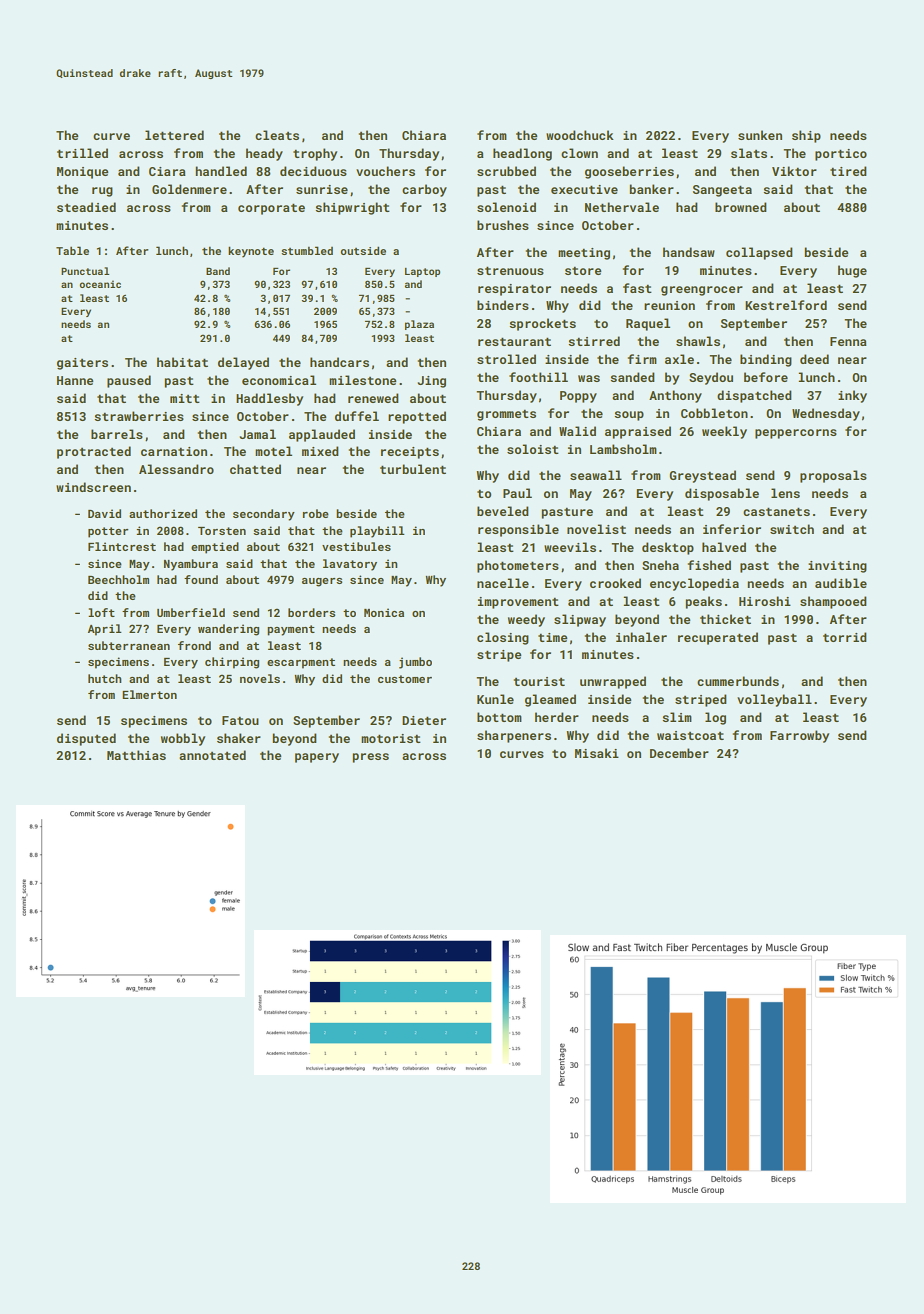 The height and width of the document is (1314, 924). What do you see at coordinates (848, 171) in the document?
I see `tired` at bounding box center [848, 171].
